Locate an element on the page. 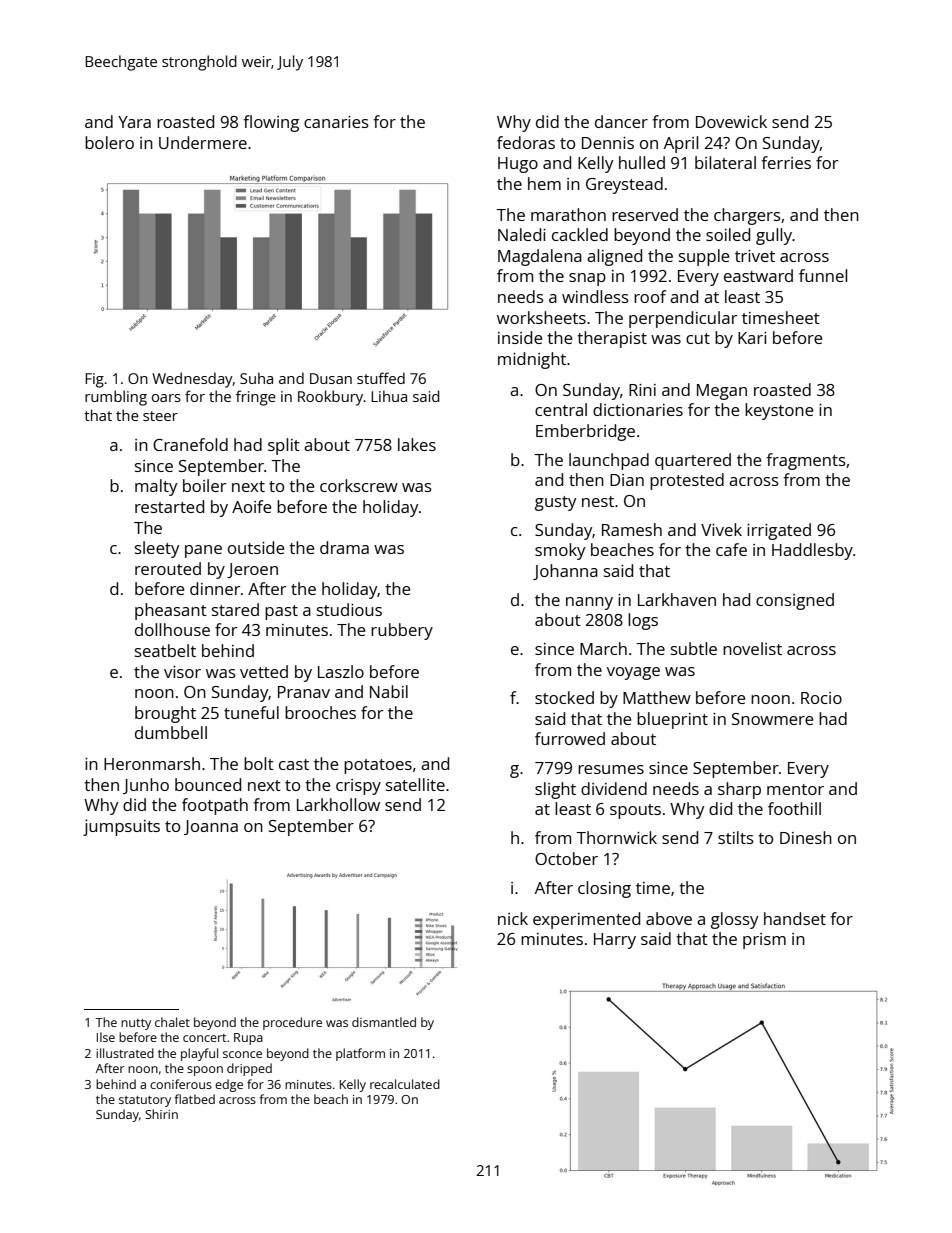 The height and width of the document is (1233, 952). cackled is located at coordinates (580, 234).
